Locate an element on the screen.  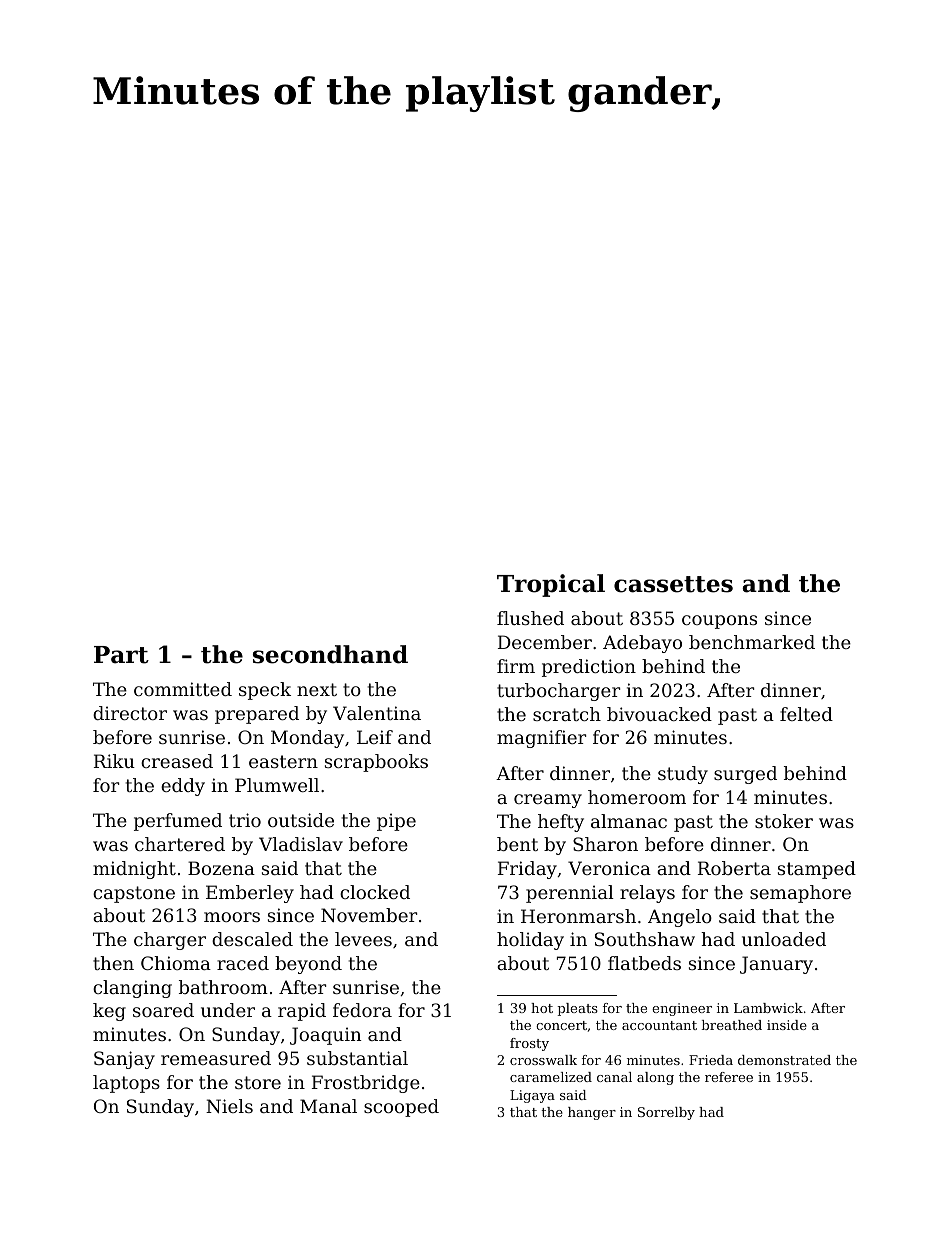
Frieda is located at coordinates (711, 1060).
